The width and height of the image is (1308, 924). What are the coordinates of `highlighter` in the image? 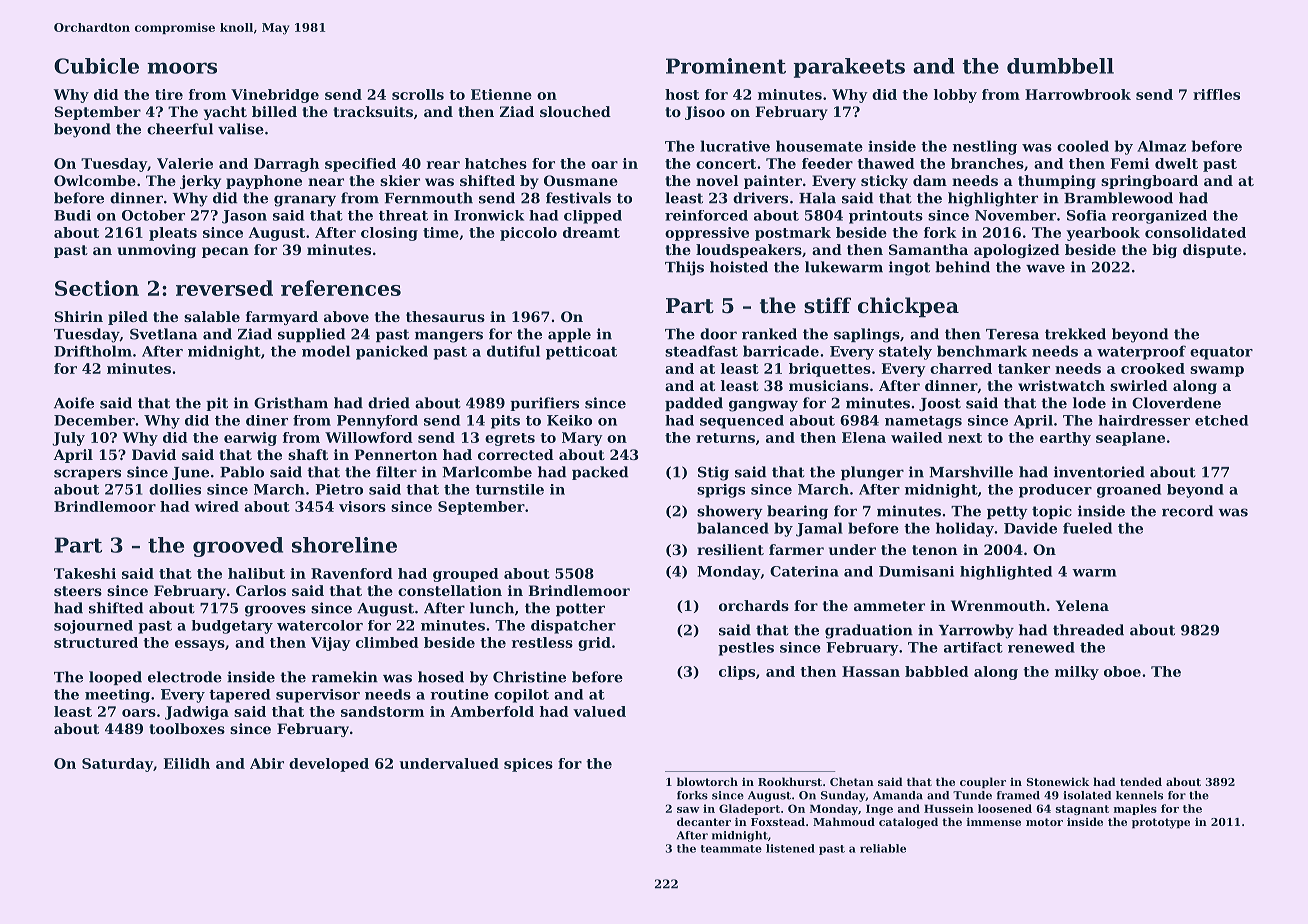 It's located at (993, 199).
